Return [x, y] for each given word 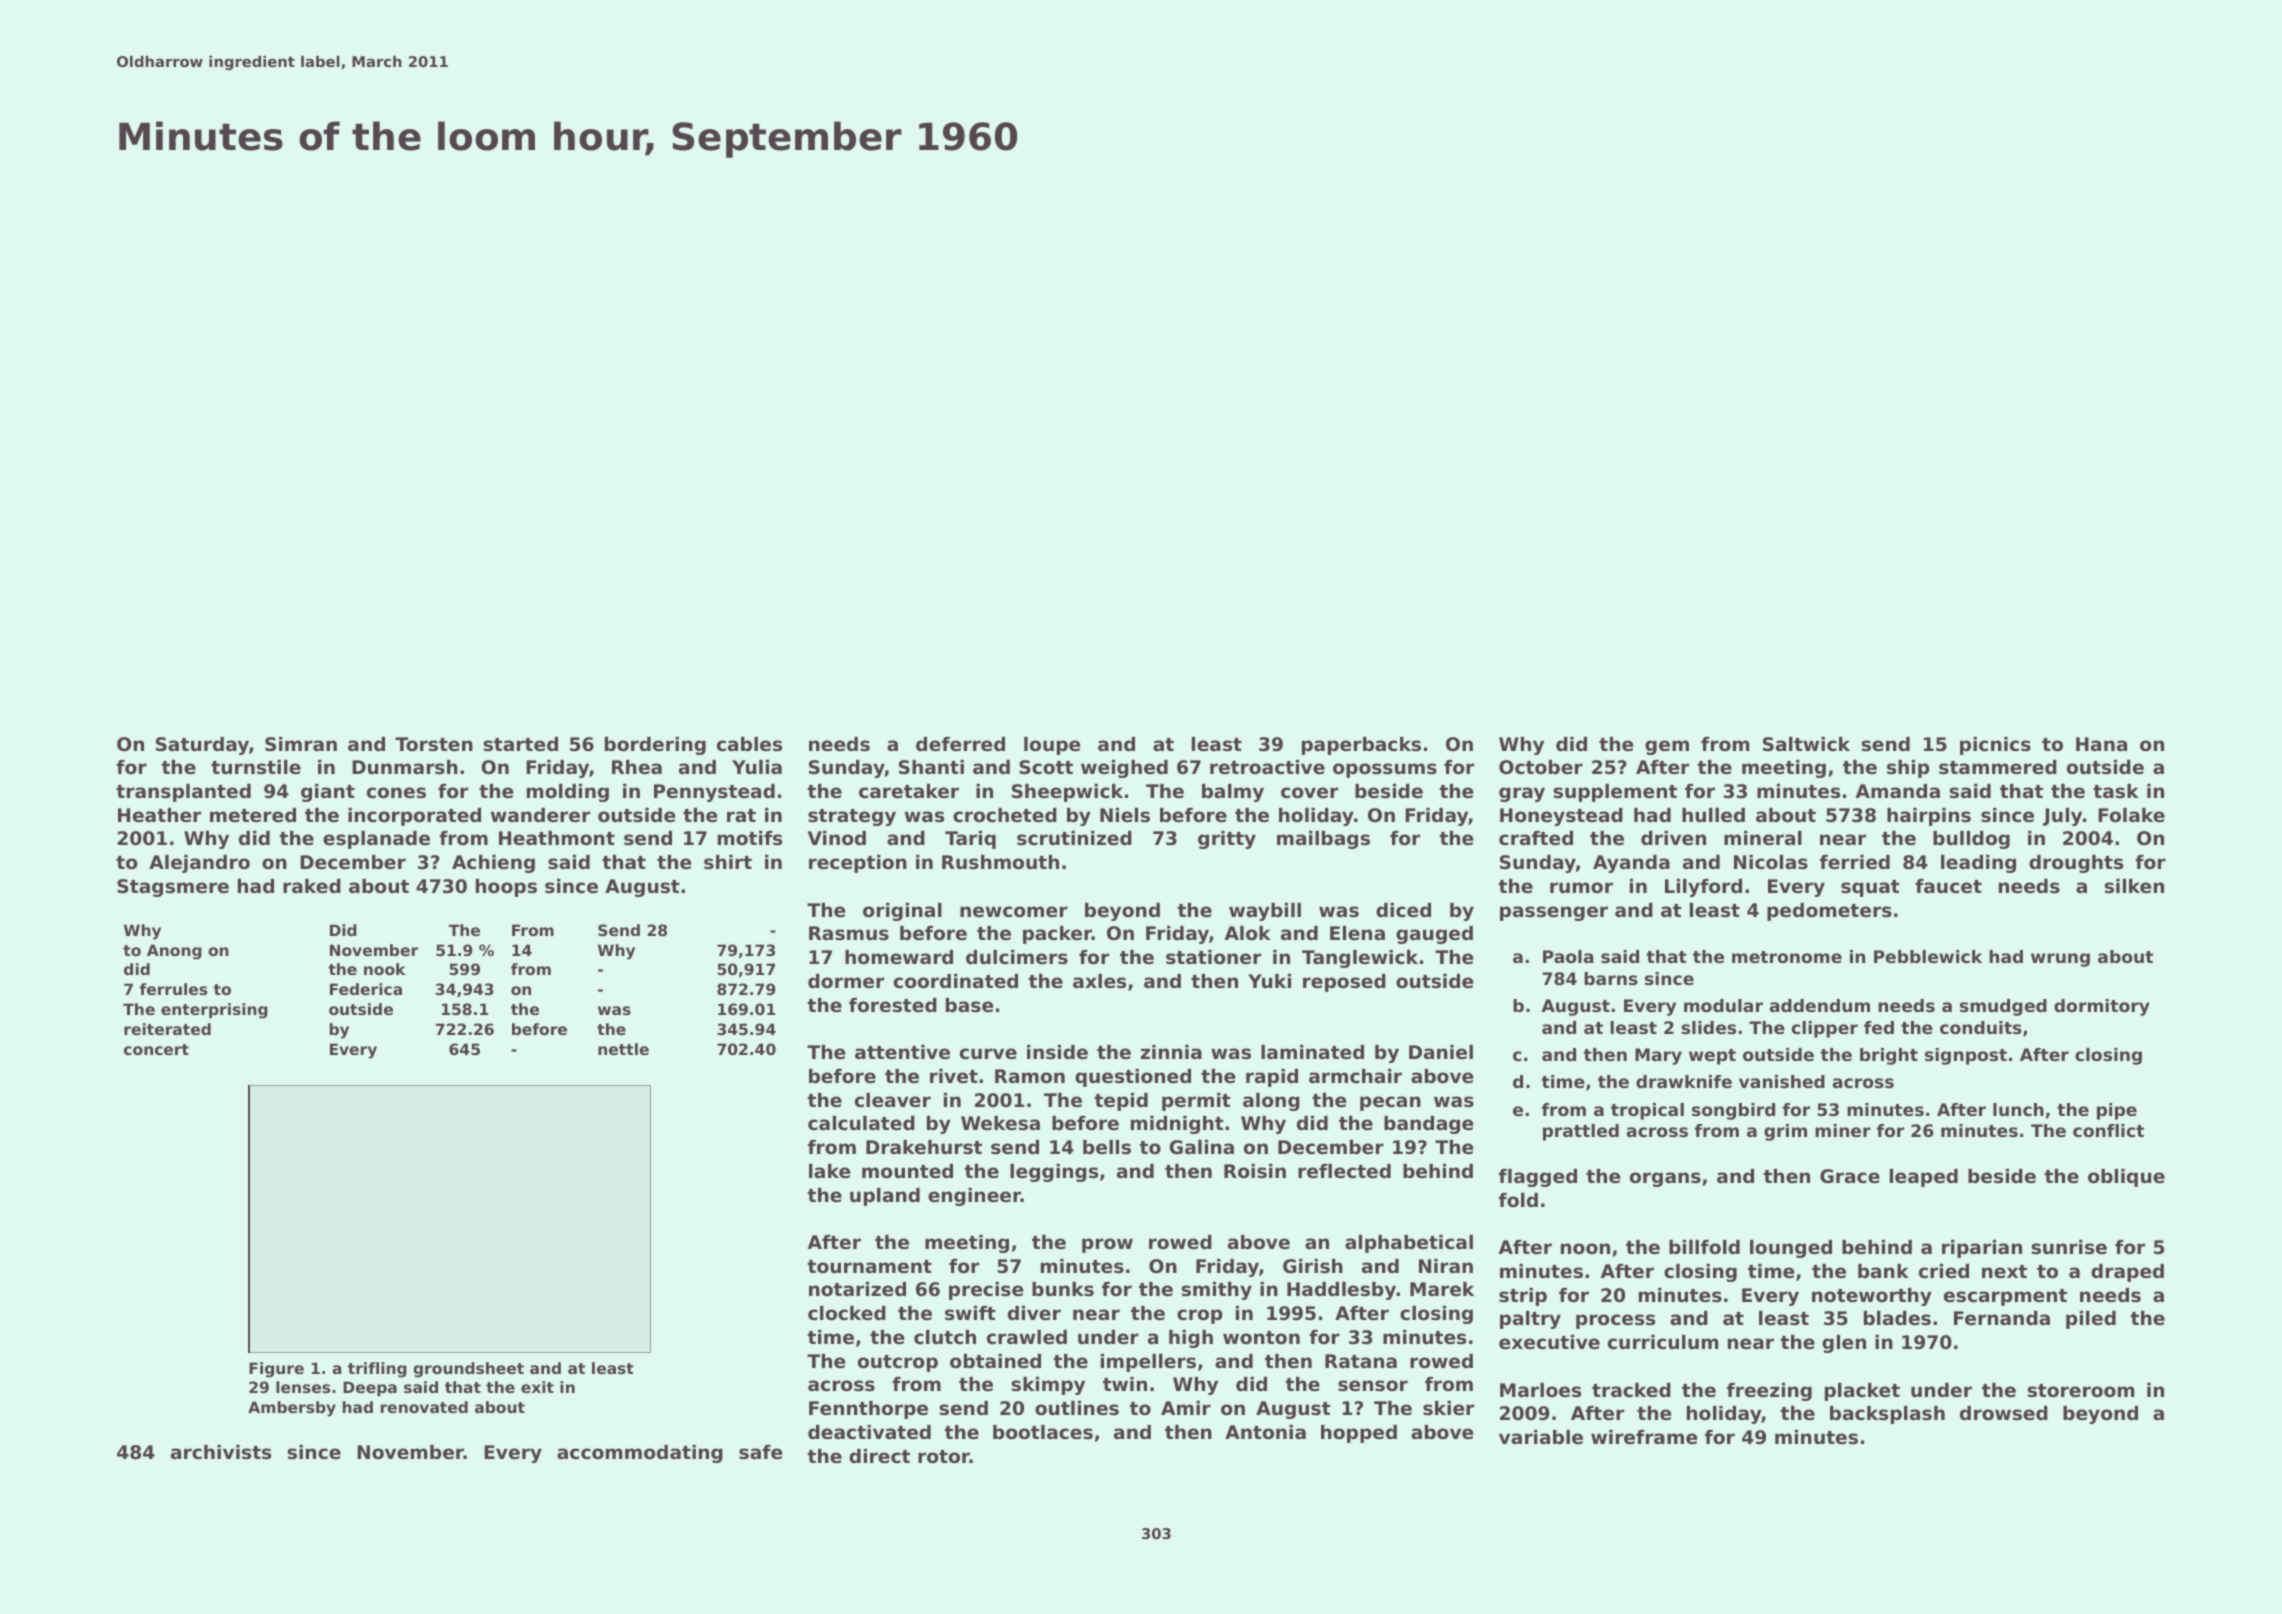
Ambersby [292, 1409]
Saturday [202, 746]
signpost [1966, 1056]
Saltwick [1806, 744]
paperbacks [1361, 746]
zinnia [1171, 1052]
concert [156, 1049]
